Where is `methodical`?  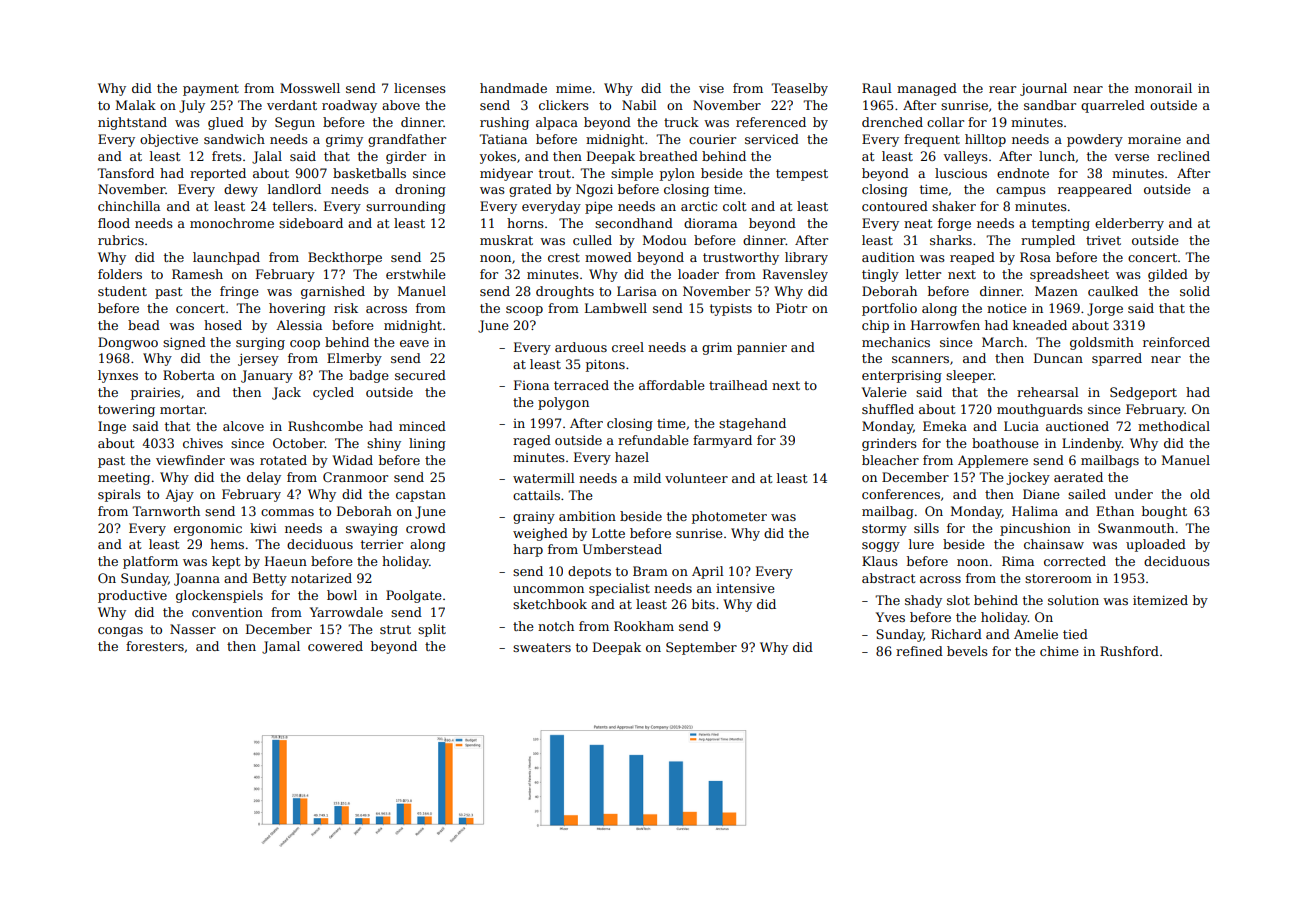 methodical is located at coordinates (1174, 426).
